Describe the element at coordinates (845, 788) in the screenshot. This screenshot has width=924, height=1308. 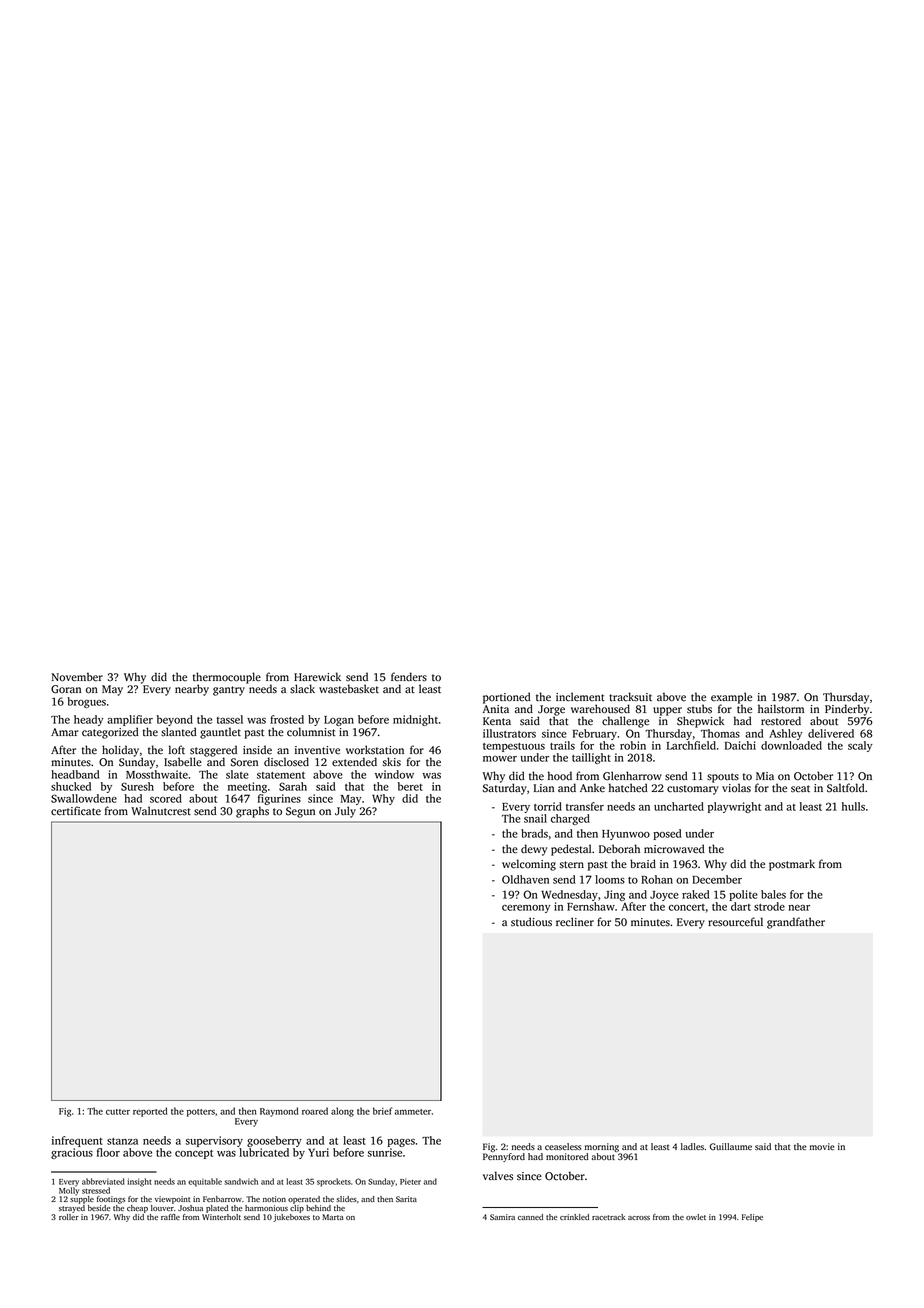
I see `Saltfold` at that location.
